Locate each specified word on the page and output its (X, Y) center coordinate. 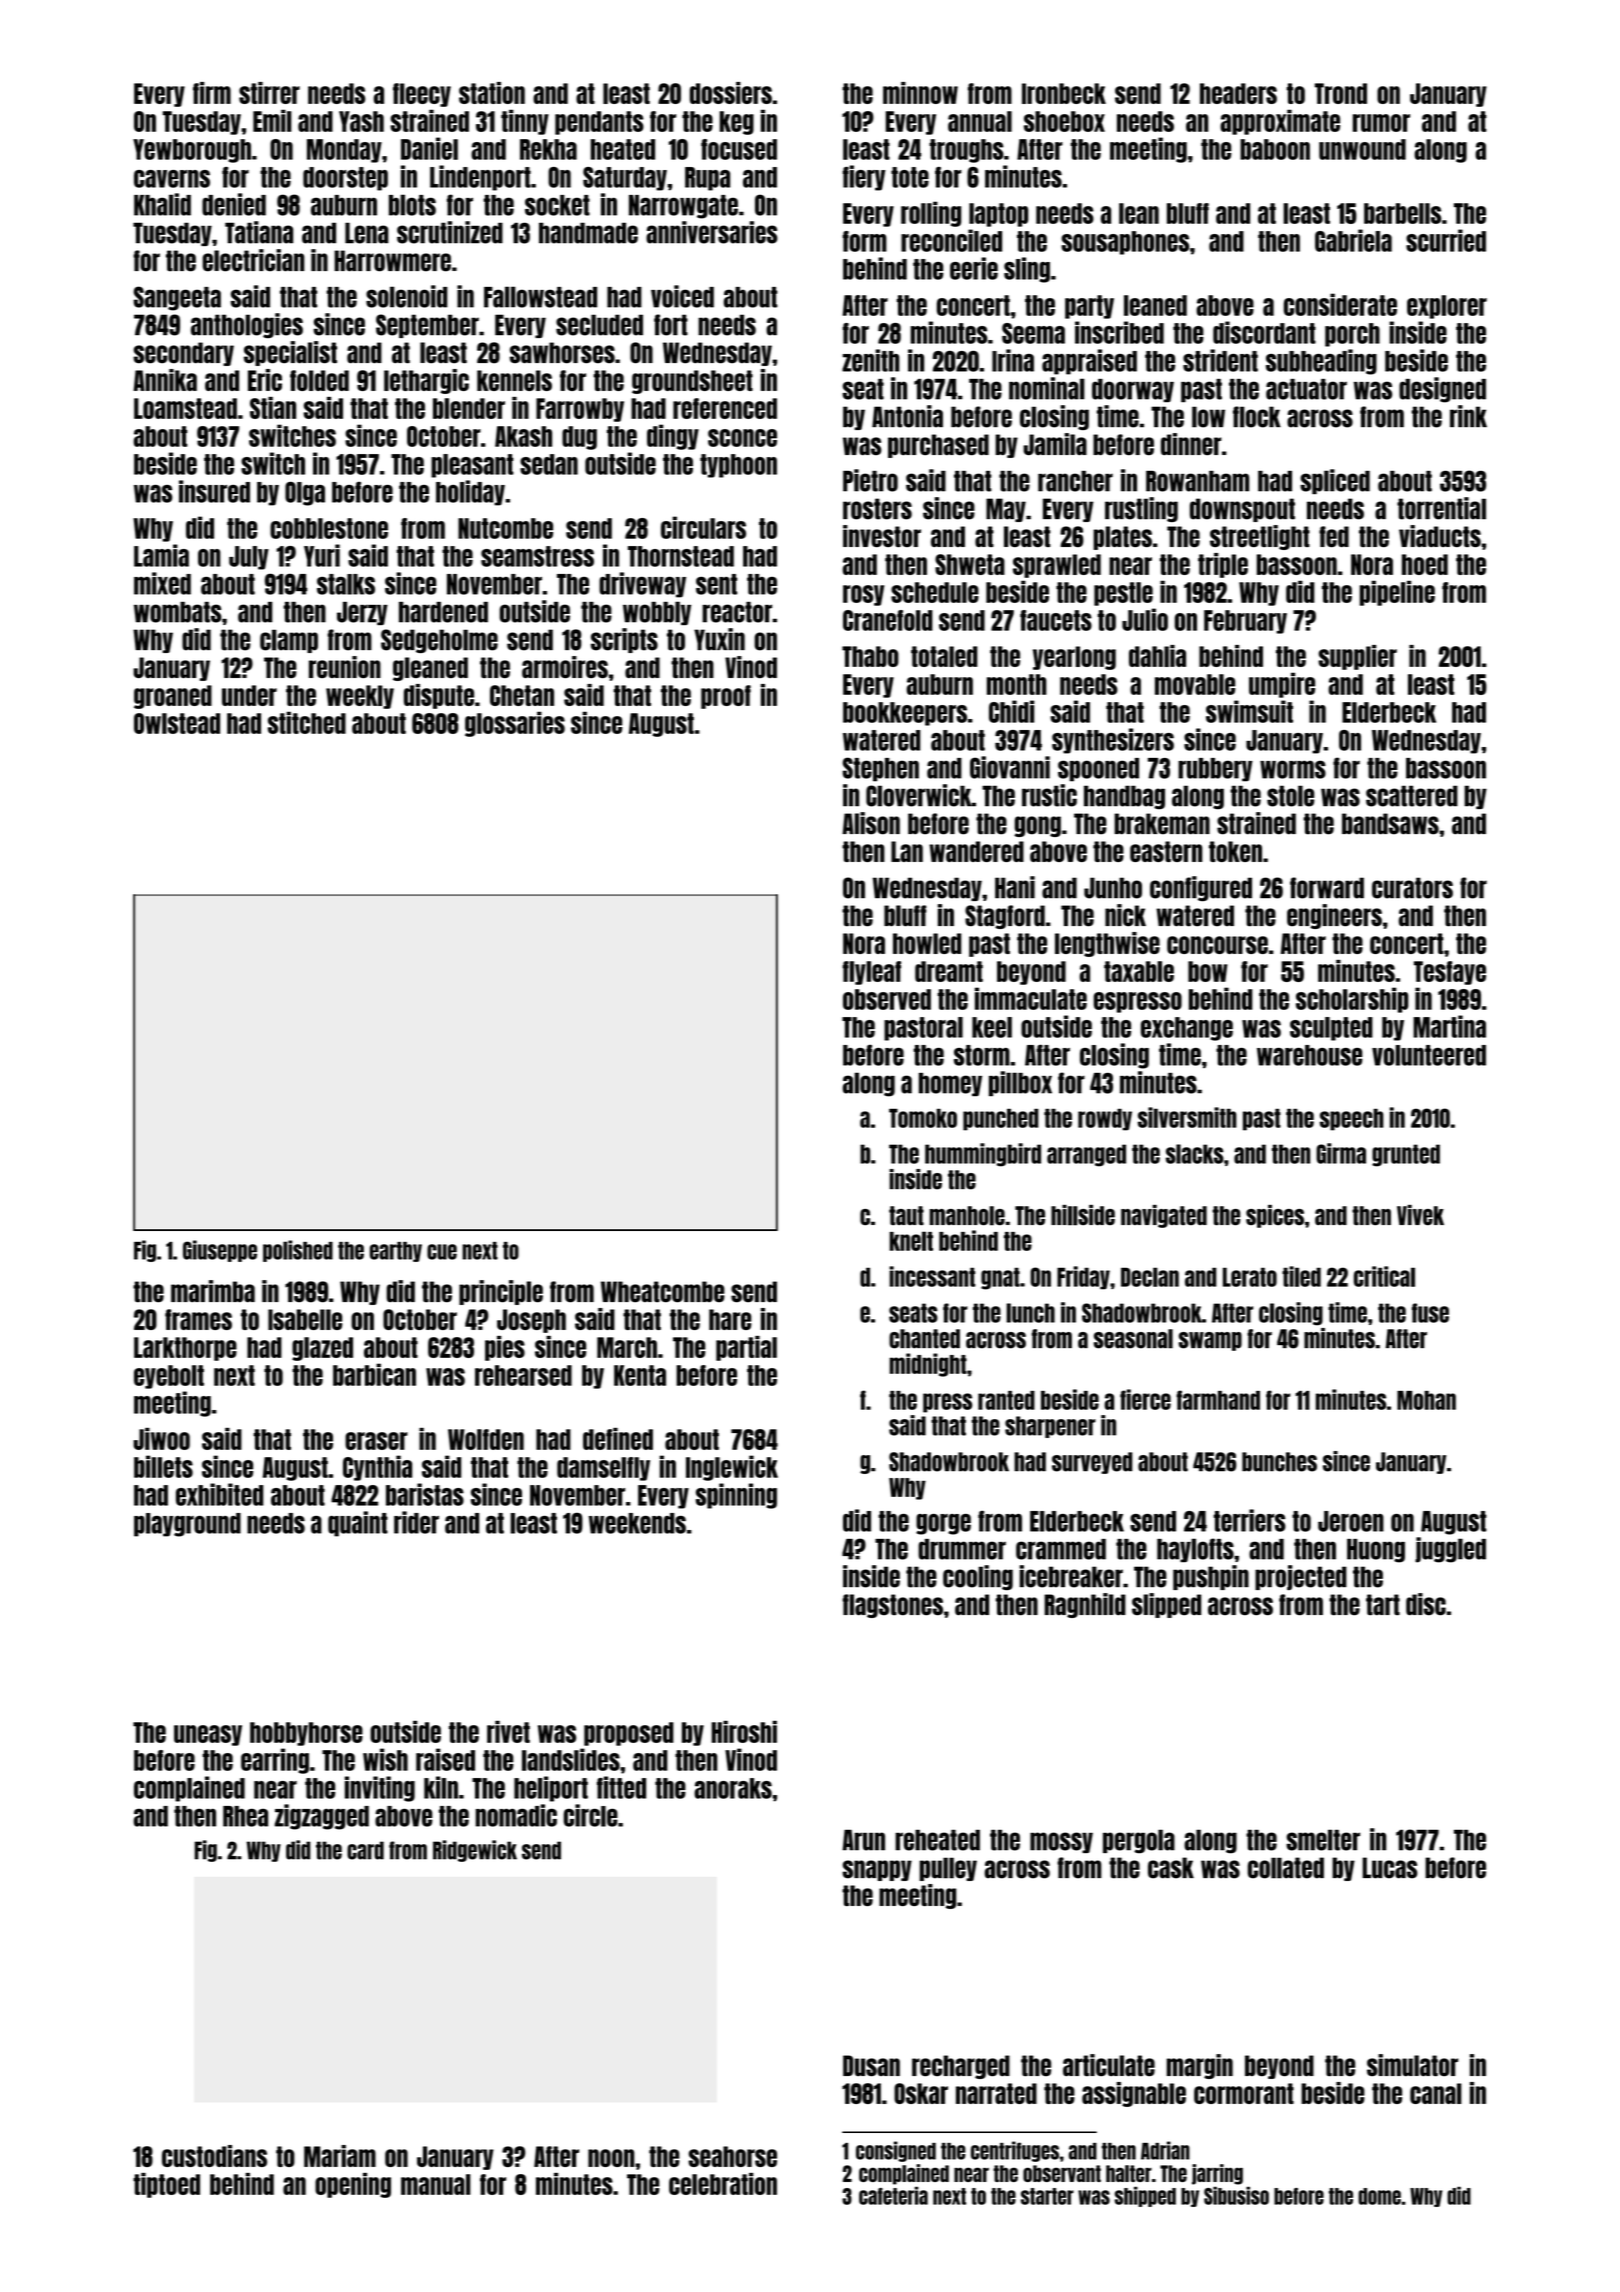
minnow (920, 93)
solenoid (407, 296)
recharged (961, 2067)
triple (1223, 565)
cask (1171, 1868)
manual (436, 2184)
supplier (1357, 657)
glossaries (515, 724)
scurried (1446, 240)
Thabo (870, 656)
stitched (307, 723)
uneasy (208, 1735)
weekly (360, 697)
